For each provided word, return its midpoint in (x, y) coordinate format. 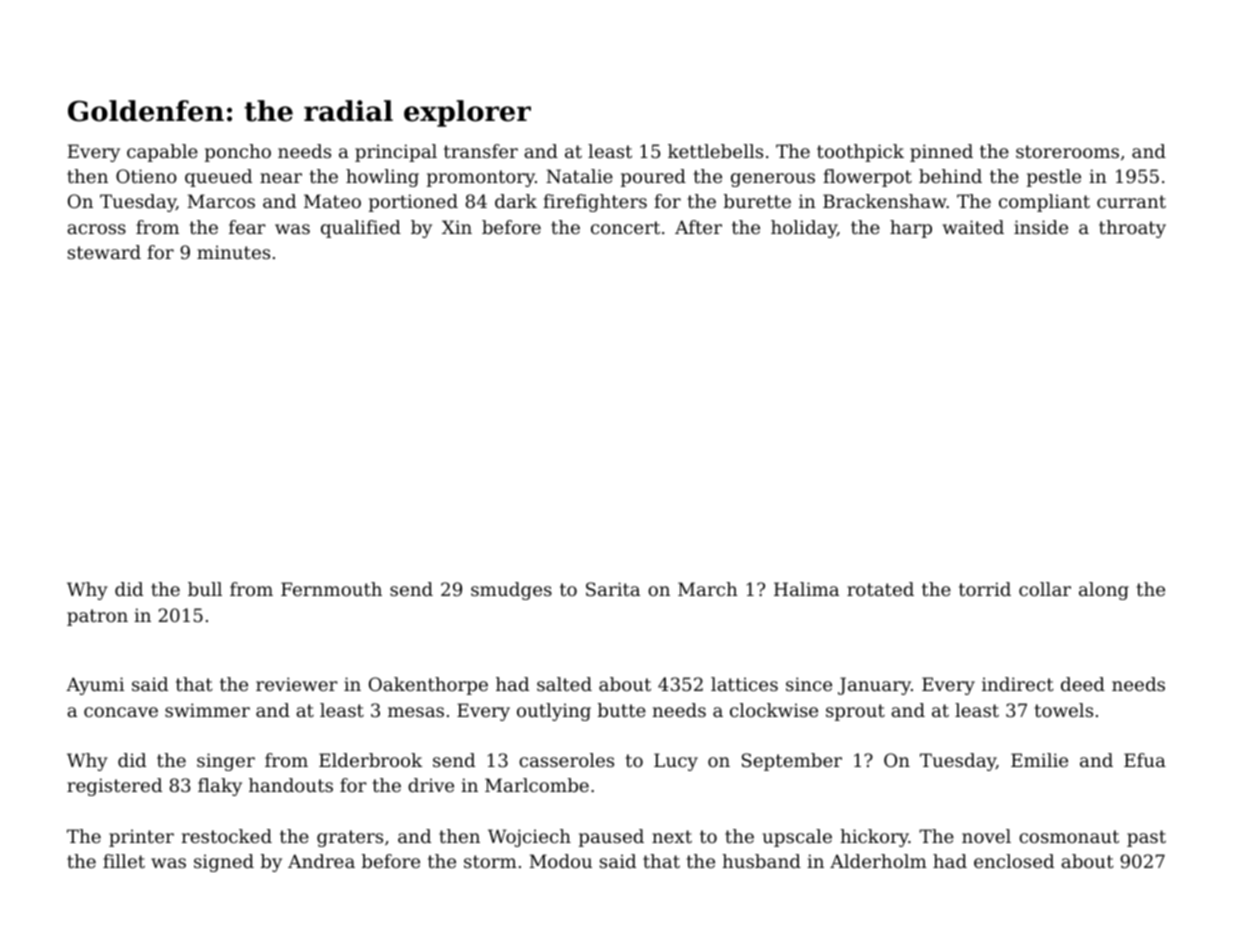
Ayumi (95, 686)
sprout (855, 712)
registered (114, 787)
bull (205, 589)
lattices (744, 684)
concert (625, 227)
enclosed (1014, 861)
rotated (880, 589)
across (96, 229)
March (708, 589)
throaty (1132, 229)
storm (490, 861)
